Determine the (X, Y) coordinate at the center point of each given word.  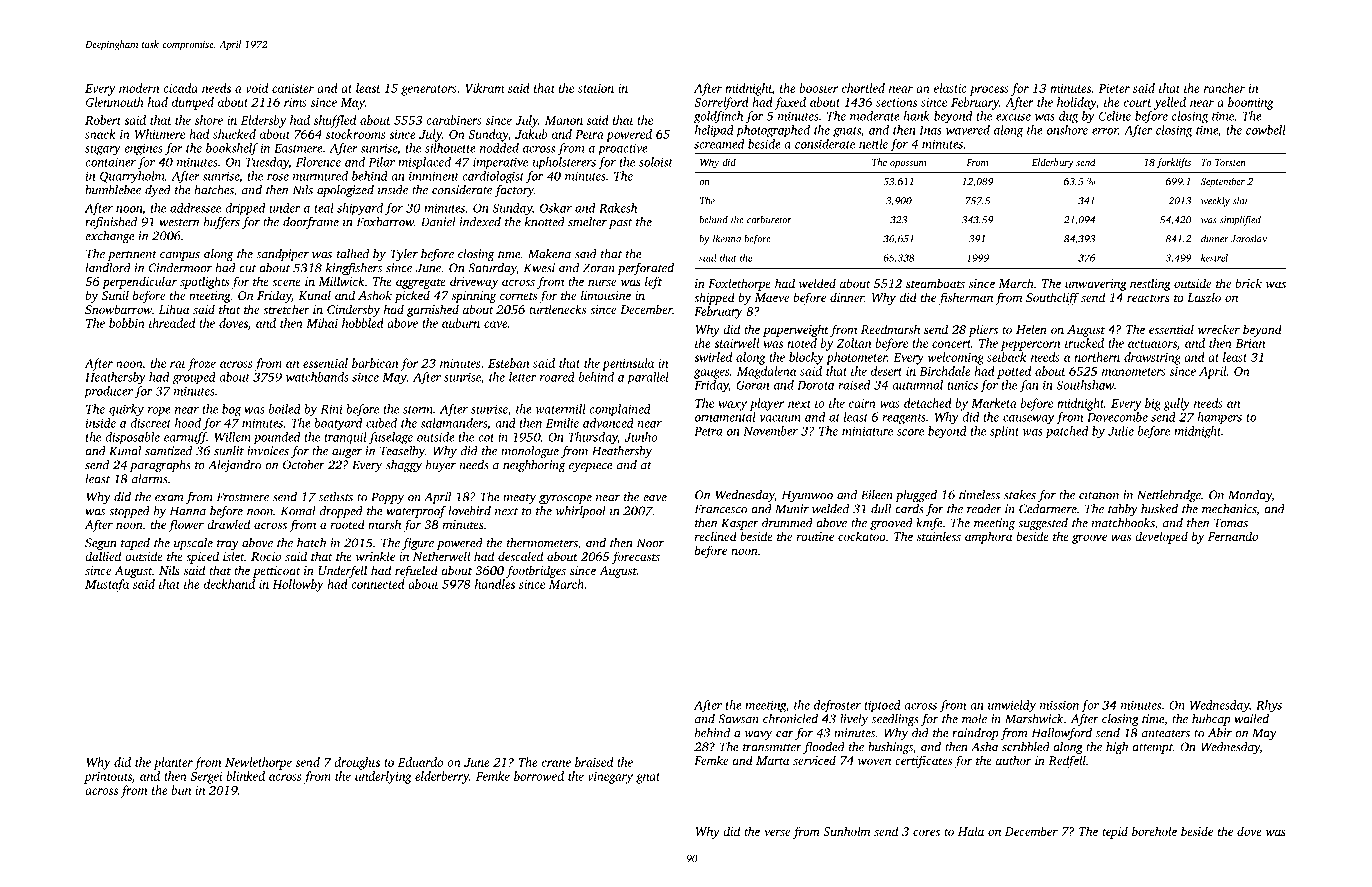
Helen (1031, 329)
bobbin (127, 323)
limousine (606, 295)
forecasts (636, 557)
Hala (971, 831)
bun (181, 790)
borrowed (539, 776)
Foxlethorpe (739, 284)
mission (1059, 705)
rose (278, 177)
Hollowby (298, 585)
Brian (1250, 343)
